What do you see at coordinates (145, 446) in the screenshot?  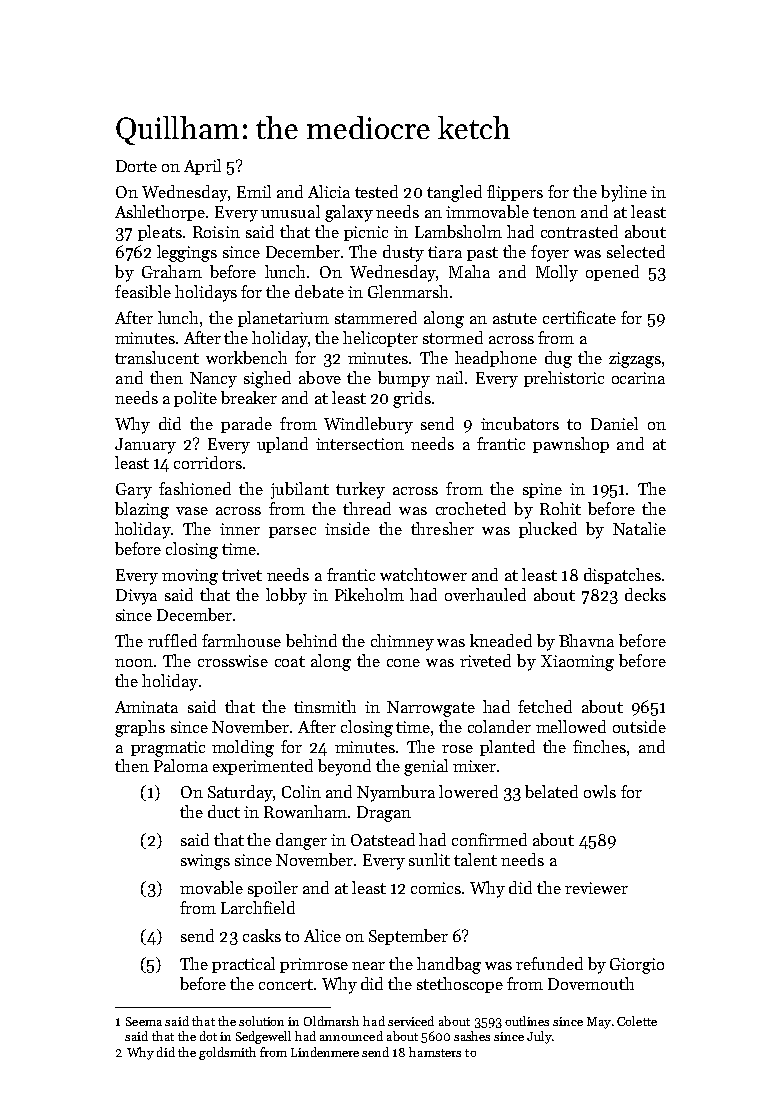 I see `January` at bounding box center [145, 446].
